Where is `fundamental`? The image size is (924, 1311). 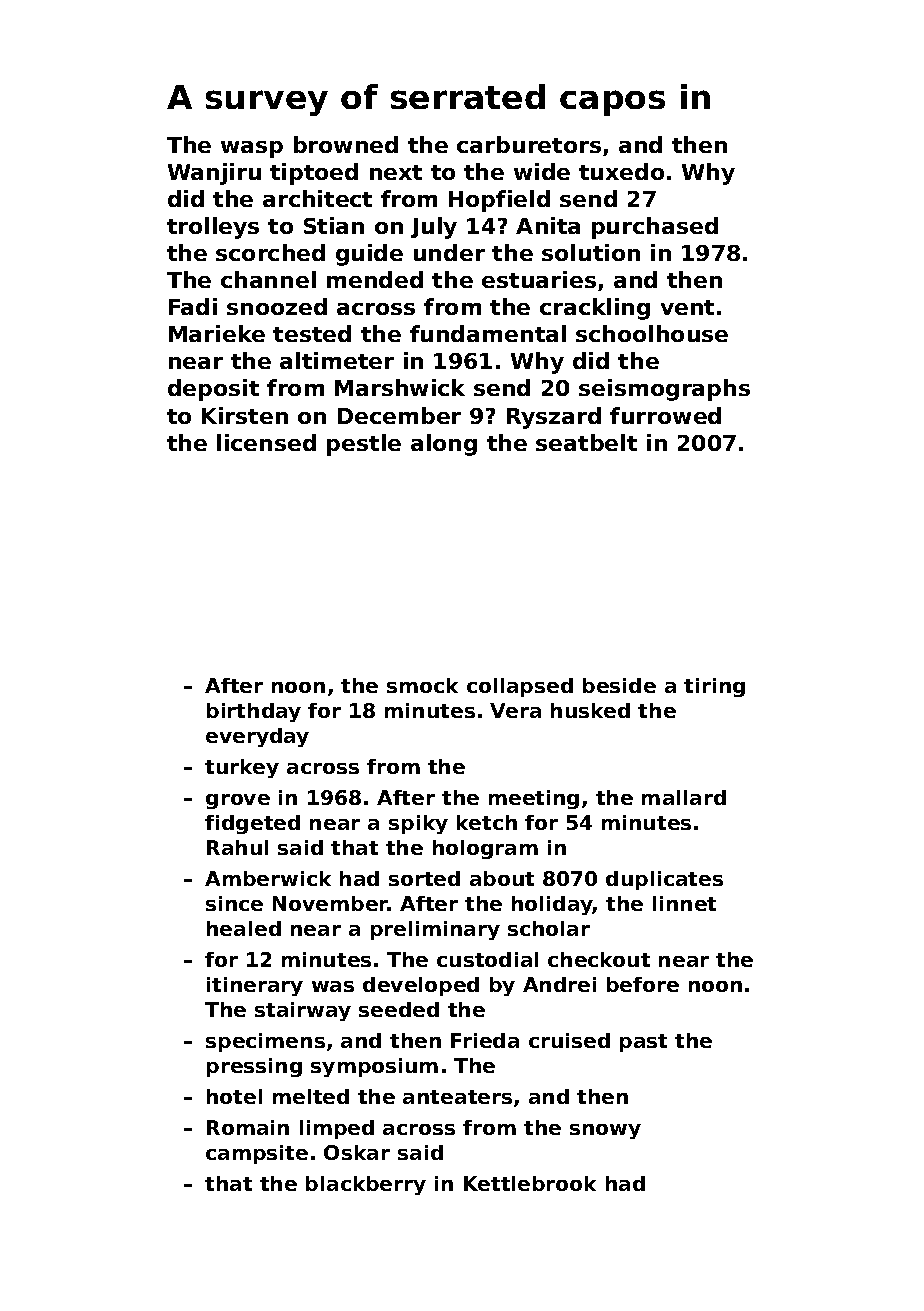 fundamental is located at coordinates (488, 333).
